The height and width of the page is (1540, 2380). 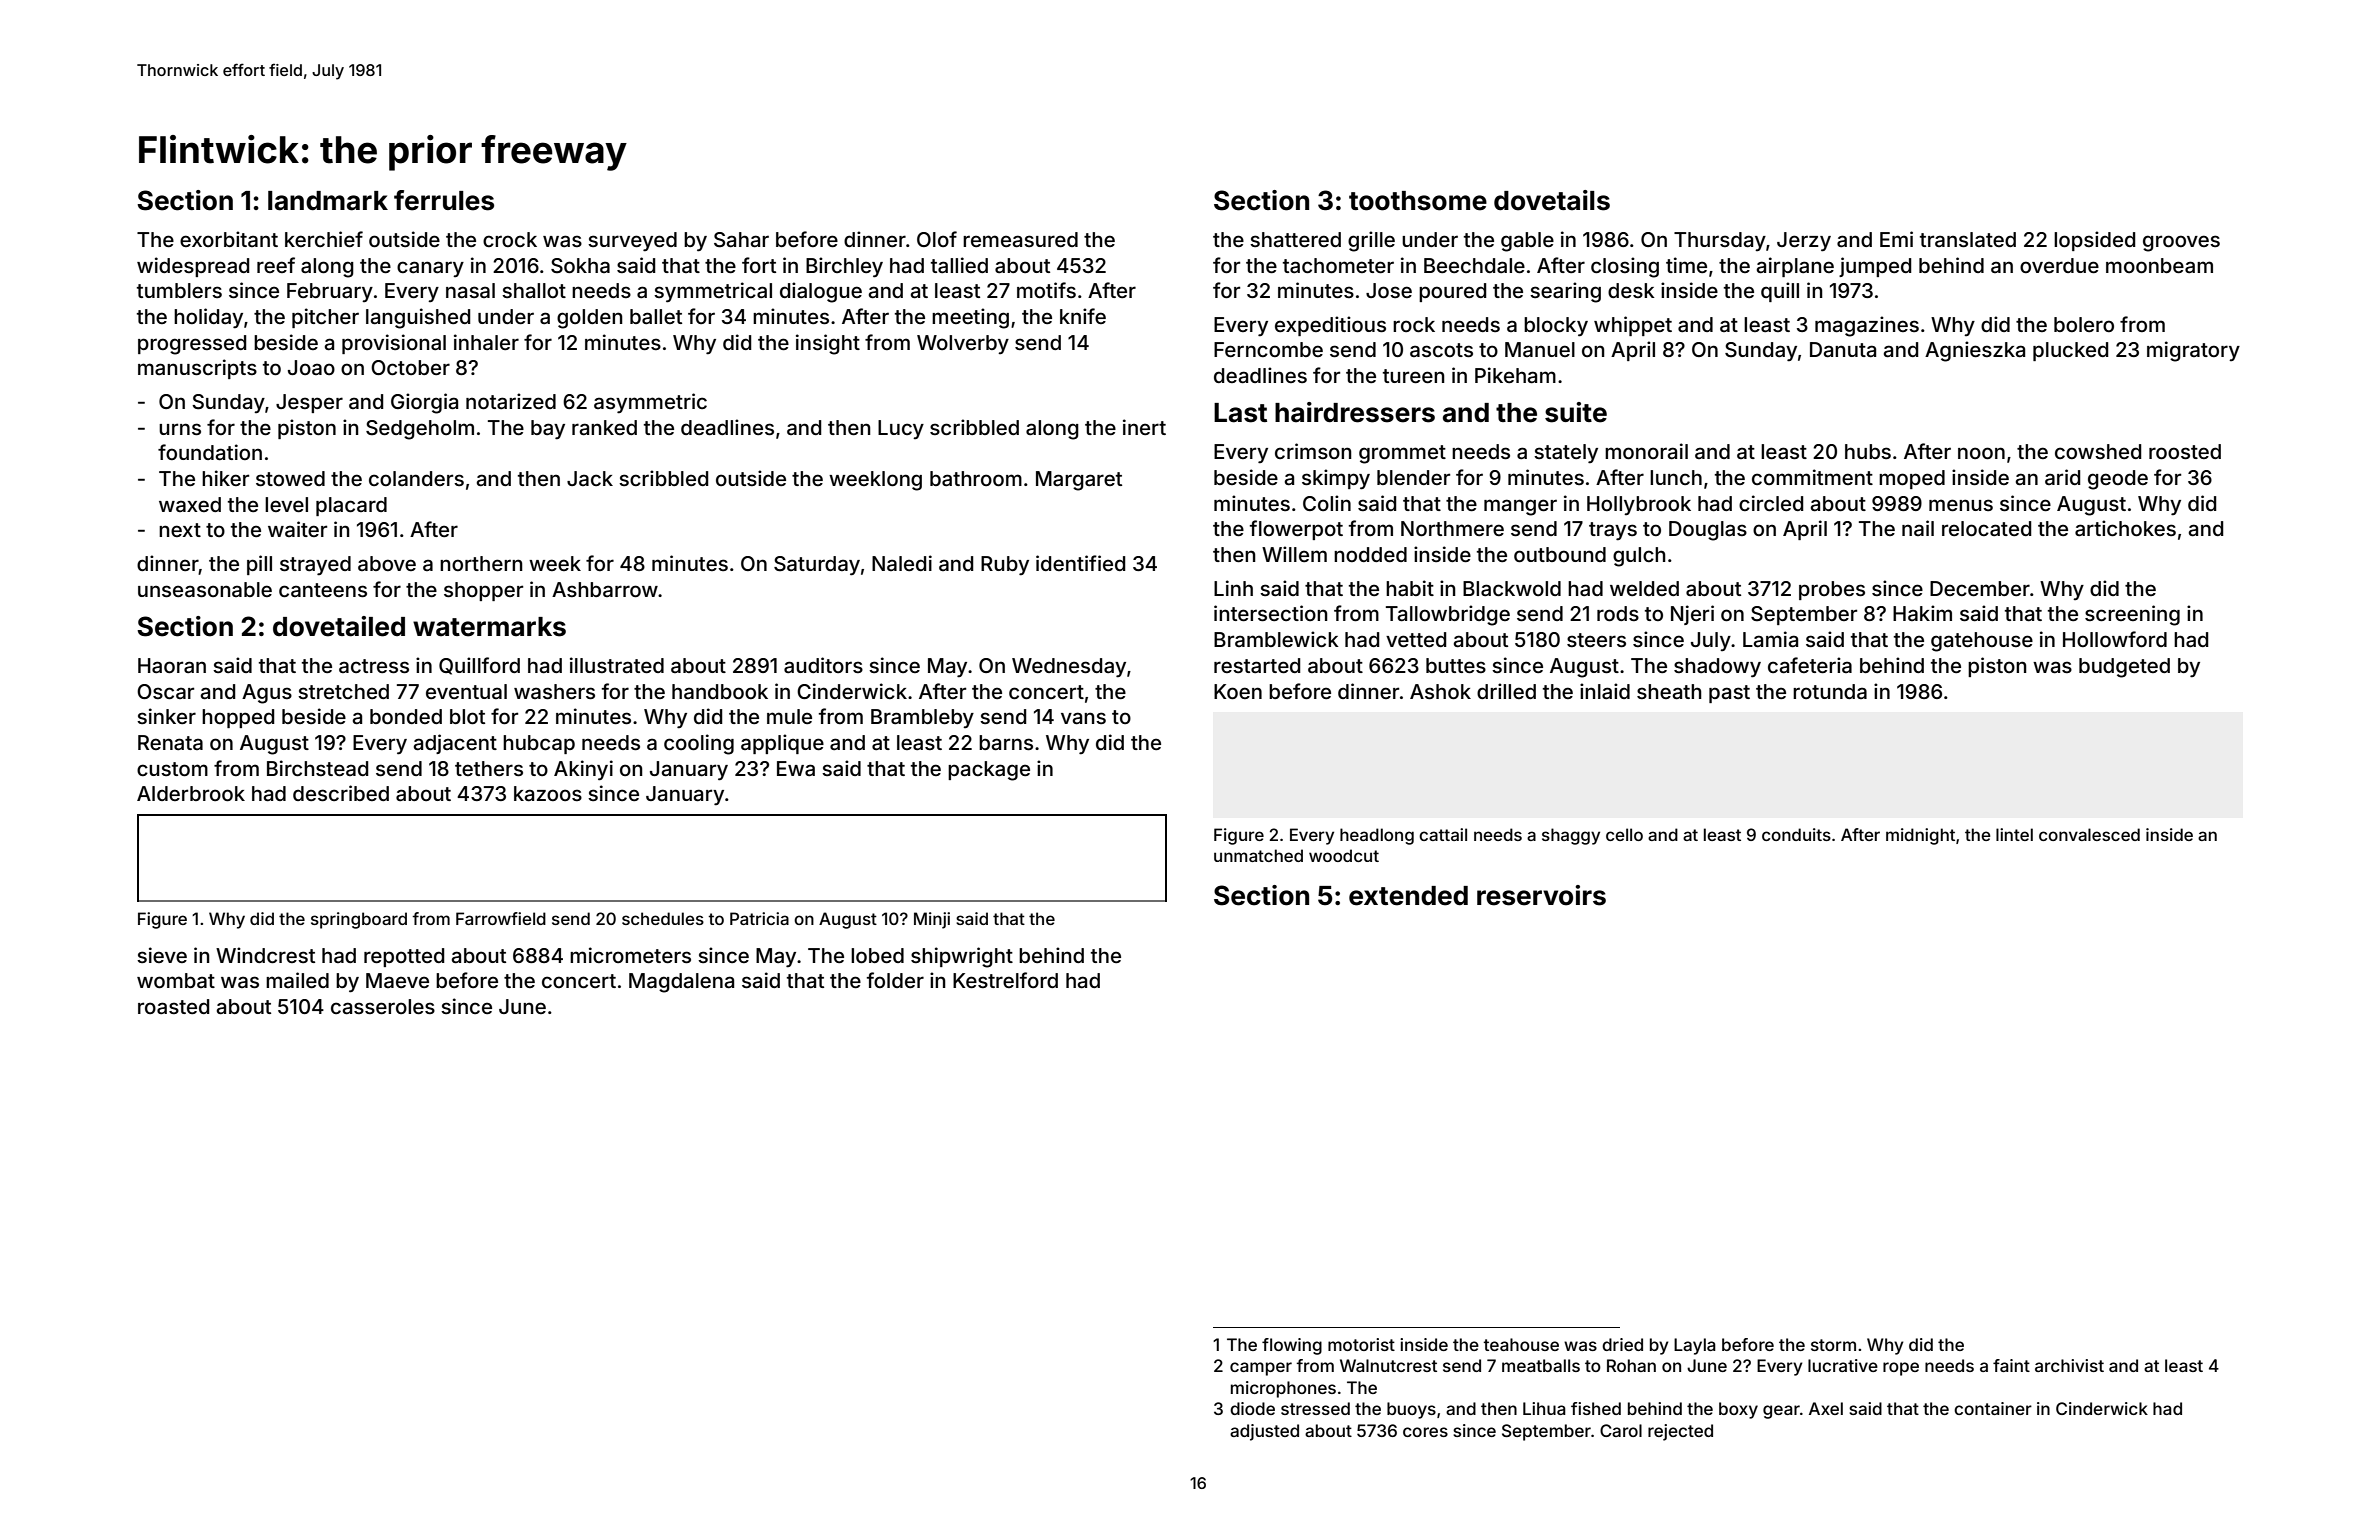 What do you see at coordinates (1980, 588) in the page?
I see `December` at bounding box center [1980, 588].
